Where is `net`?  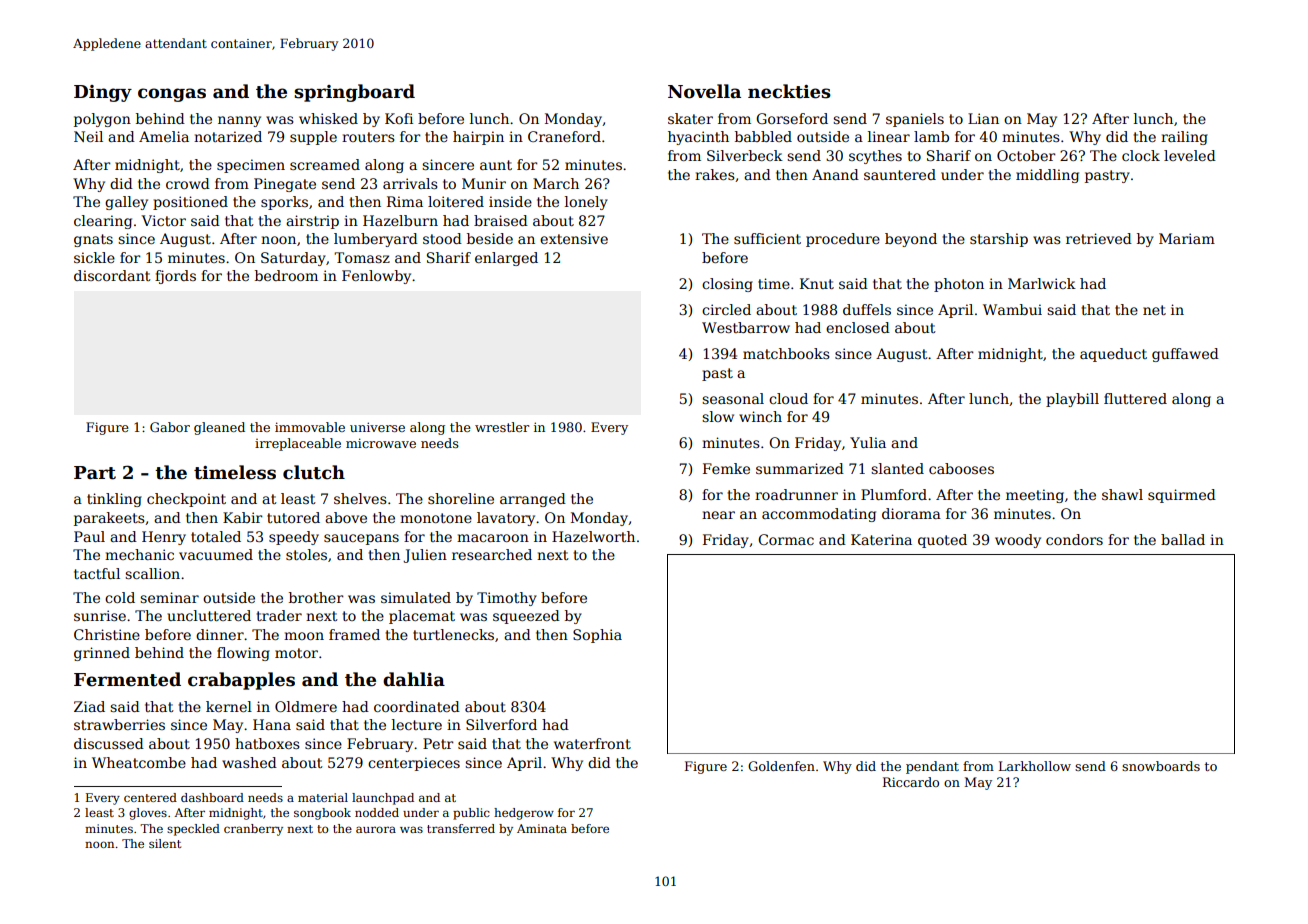
net is located at coordinates (1154, 310).
